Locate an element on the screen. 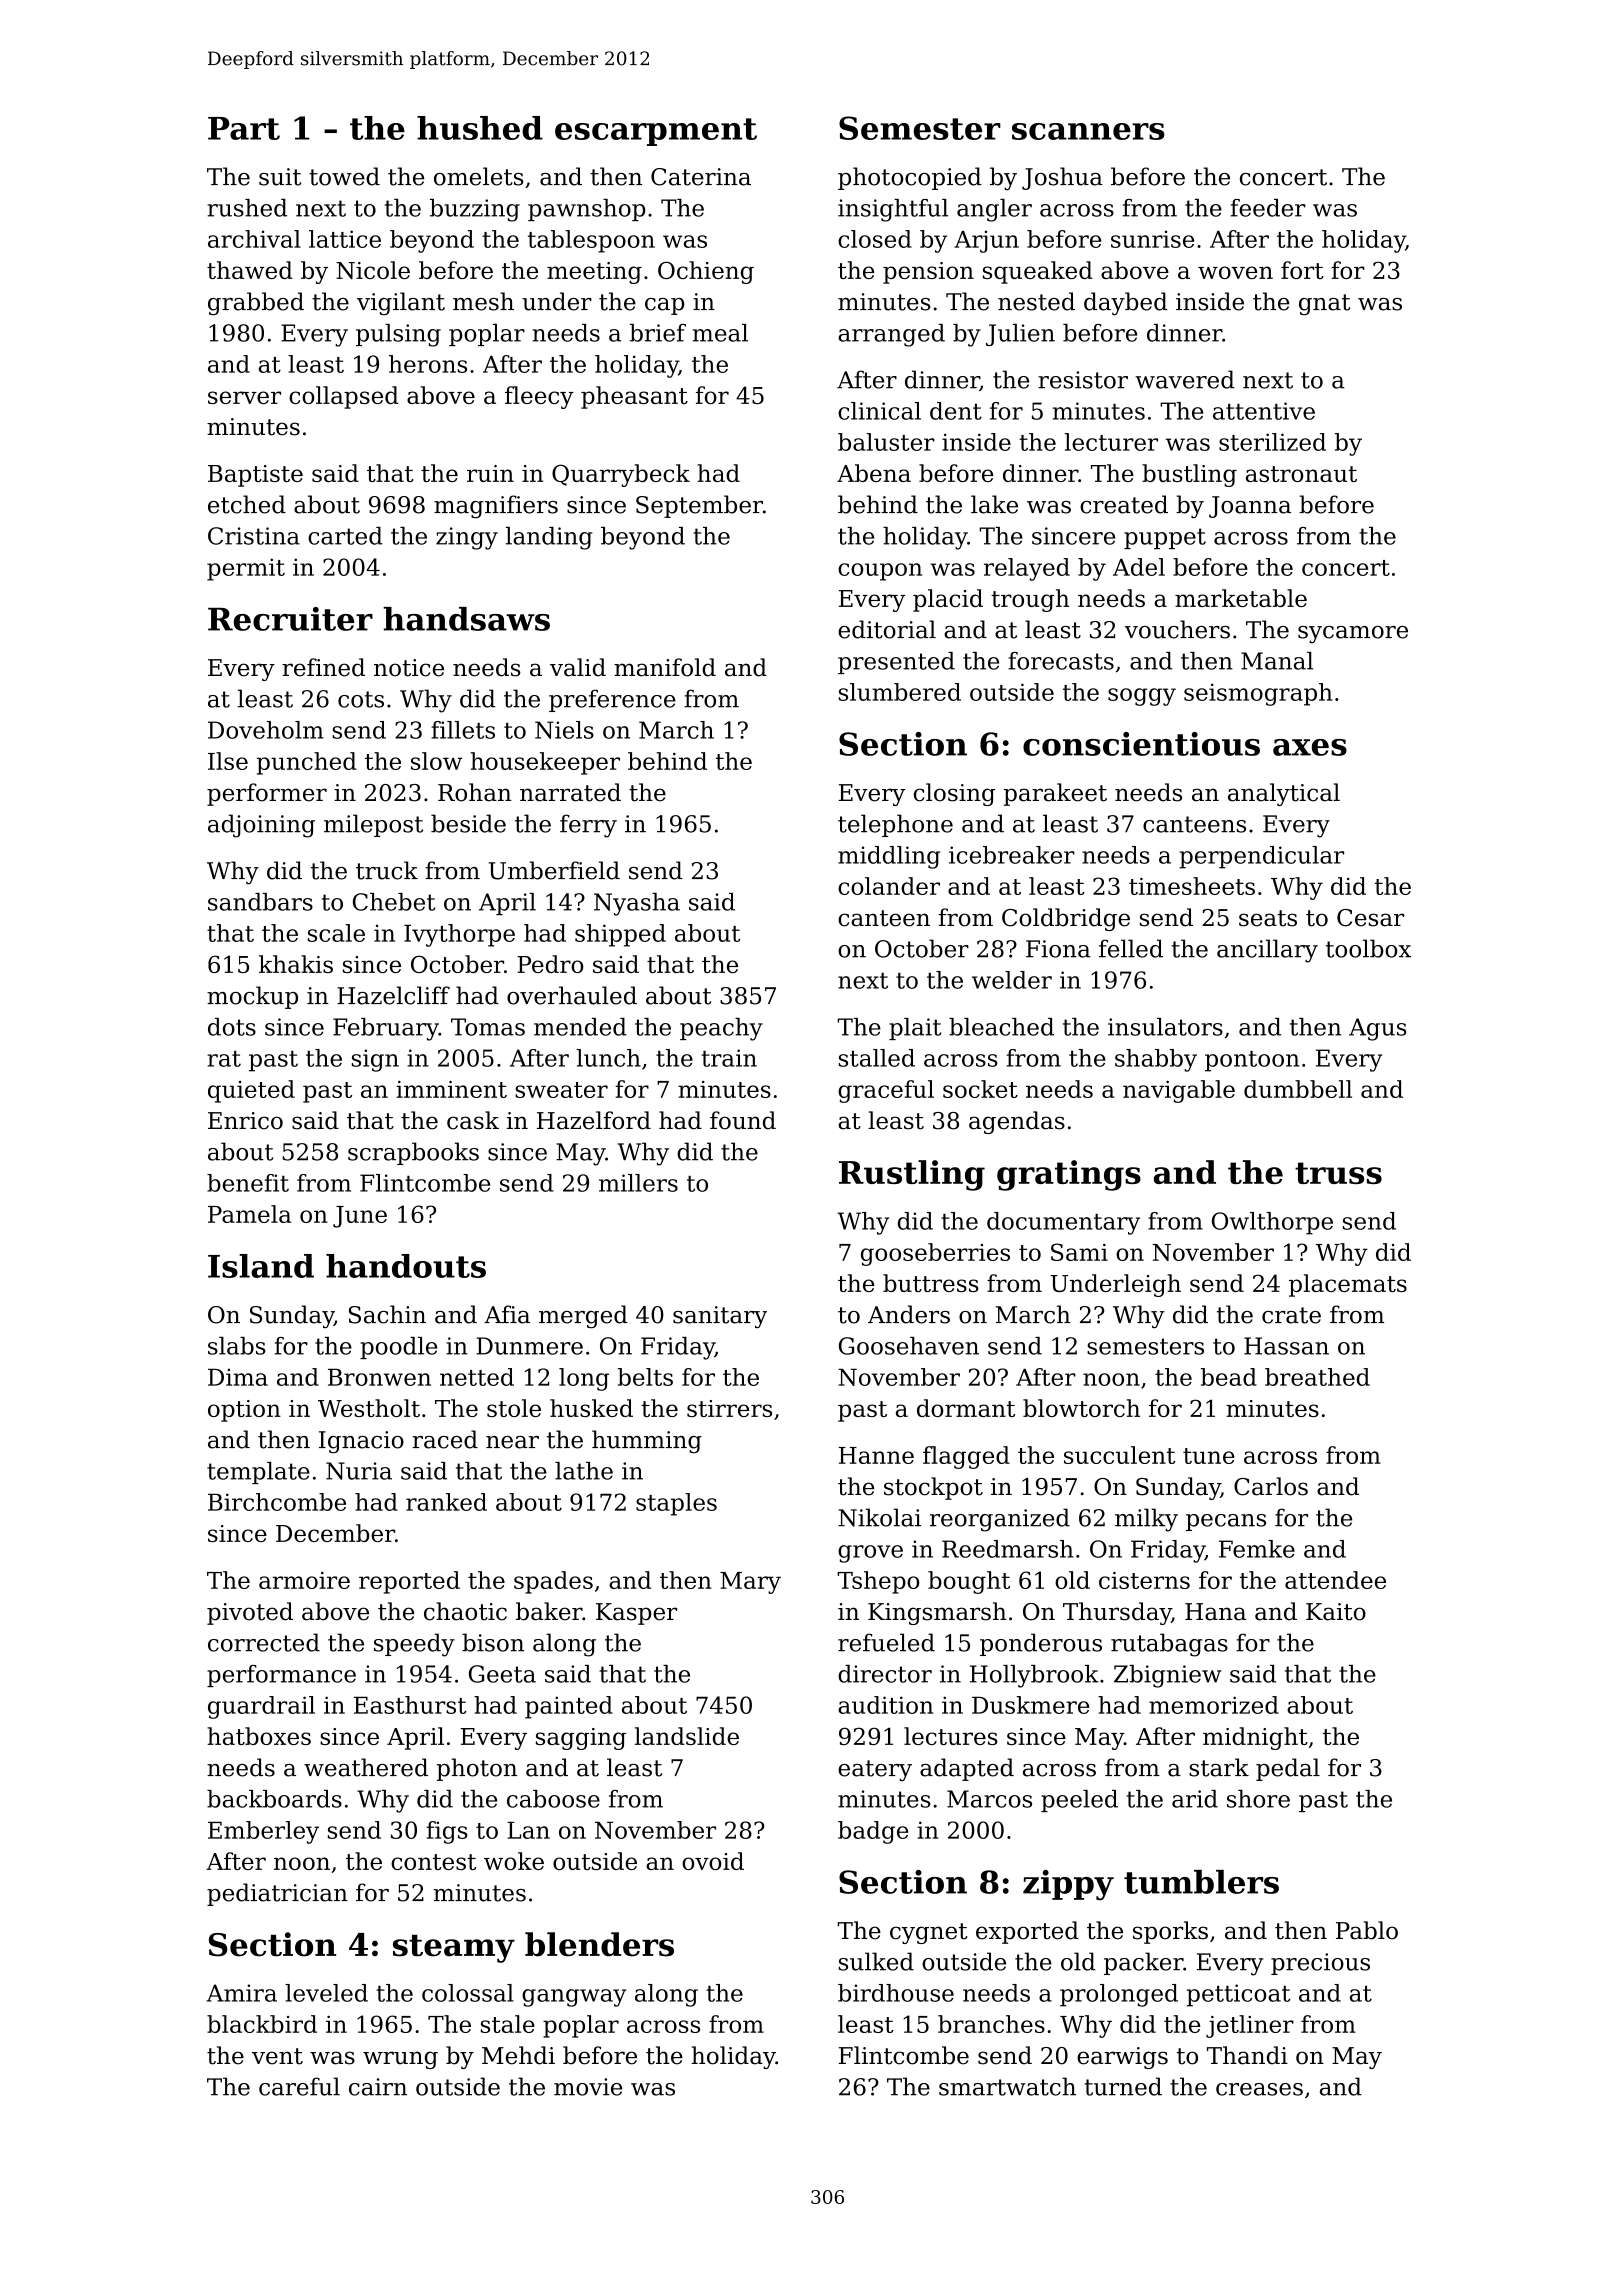 The image size is (1620, 2292). placemats is located at coordinates (1348, 1285).
